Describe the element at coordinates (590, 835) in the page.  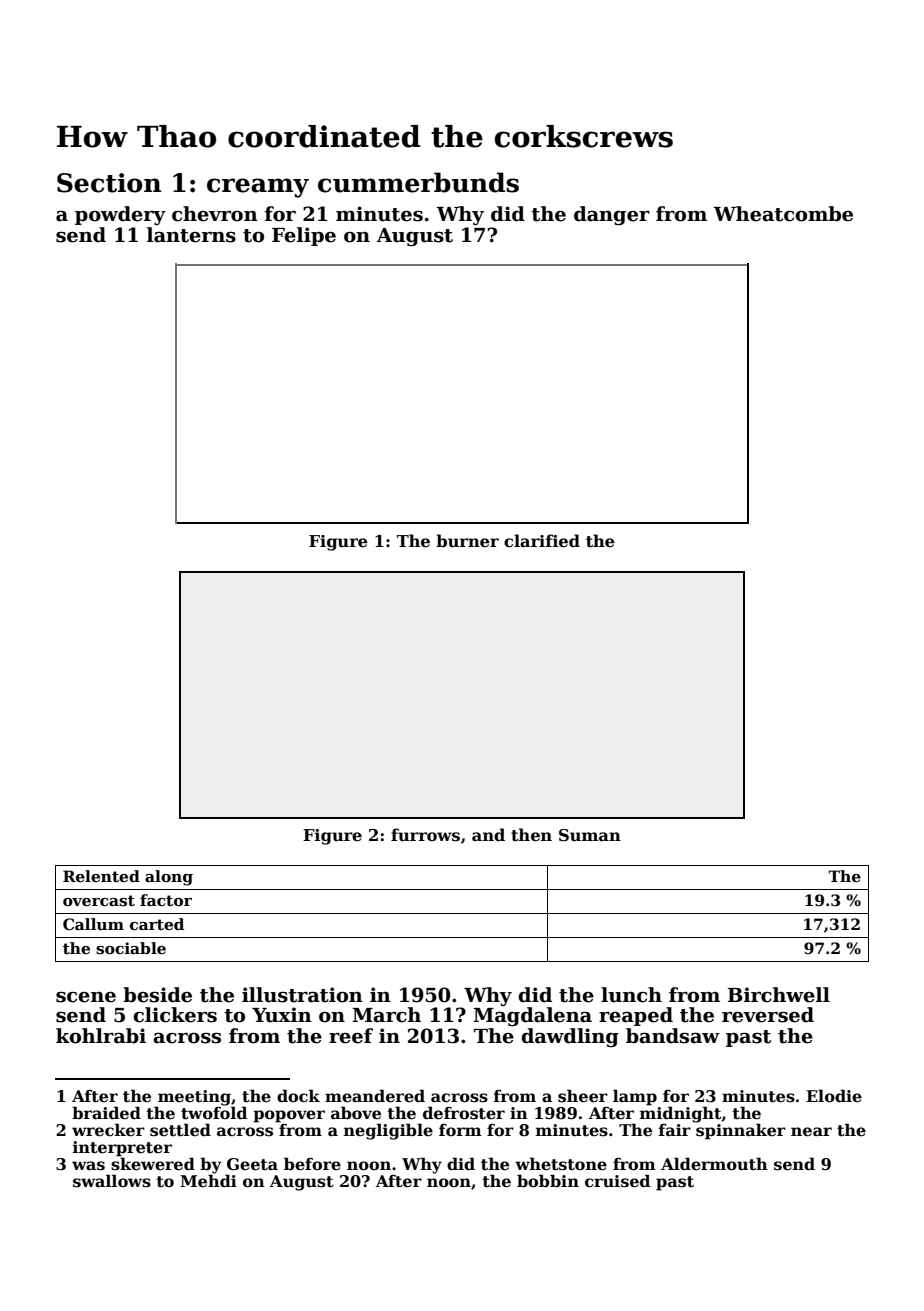
I see `Suman` at that location.
